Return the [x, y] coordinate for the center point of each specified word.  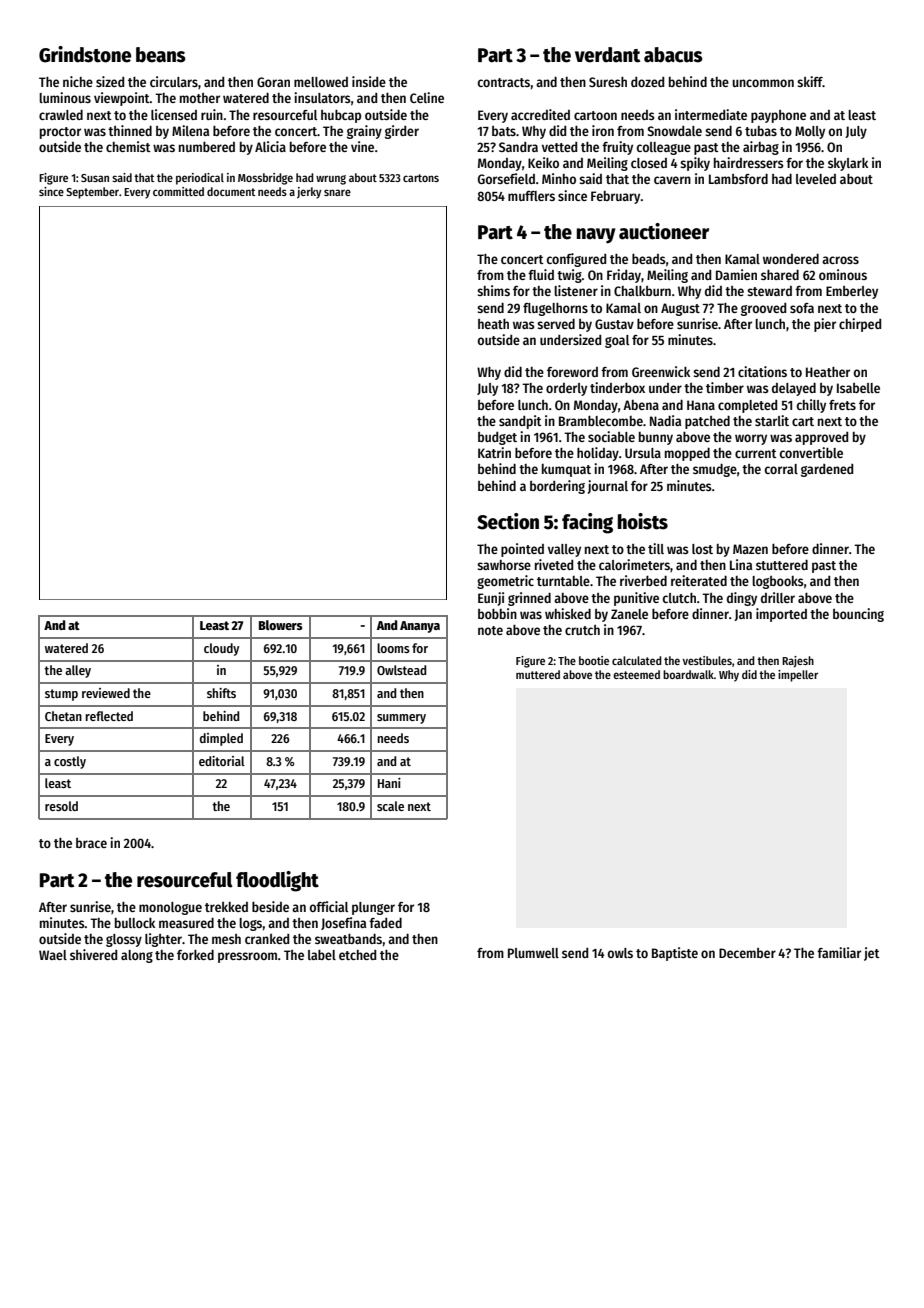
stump [61, 695]
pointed [522, 550]
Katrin [494, 452]
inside [369, 81]
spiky [695, 164]
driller [778, 597]
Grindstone [85, 54]
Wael [53, 955]
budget [497, 438]
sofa [802, 308]
